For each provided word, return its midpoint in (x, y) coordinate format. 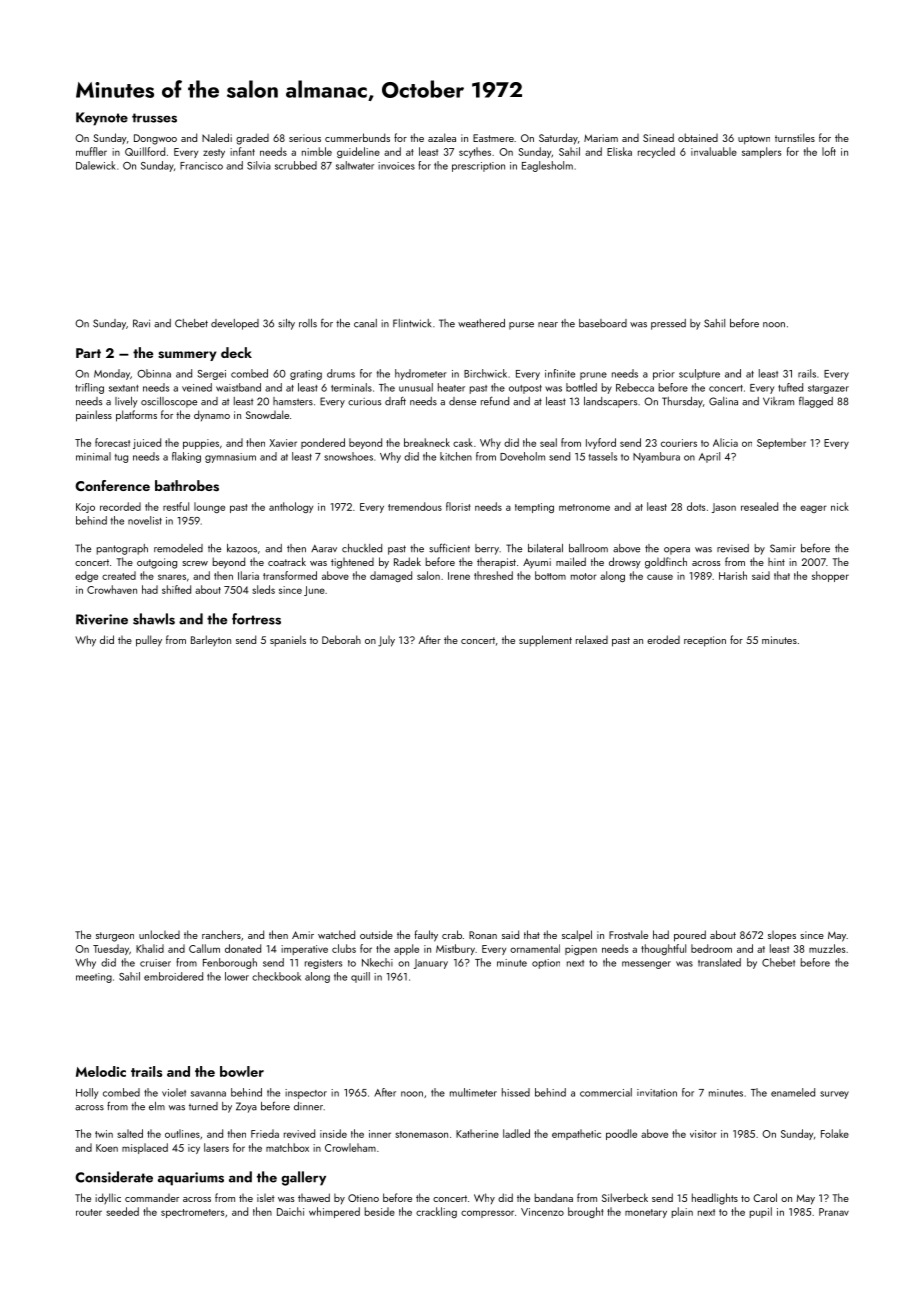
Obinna (154, 373)
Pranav (834, 1212)
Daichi (290, 1211)
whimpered (334, 1212)
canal (365, 323)
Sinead (658, 137)
